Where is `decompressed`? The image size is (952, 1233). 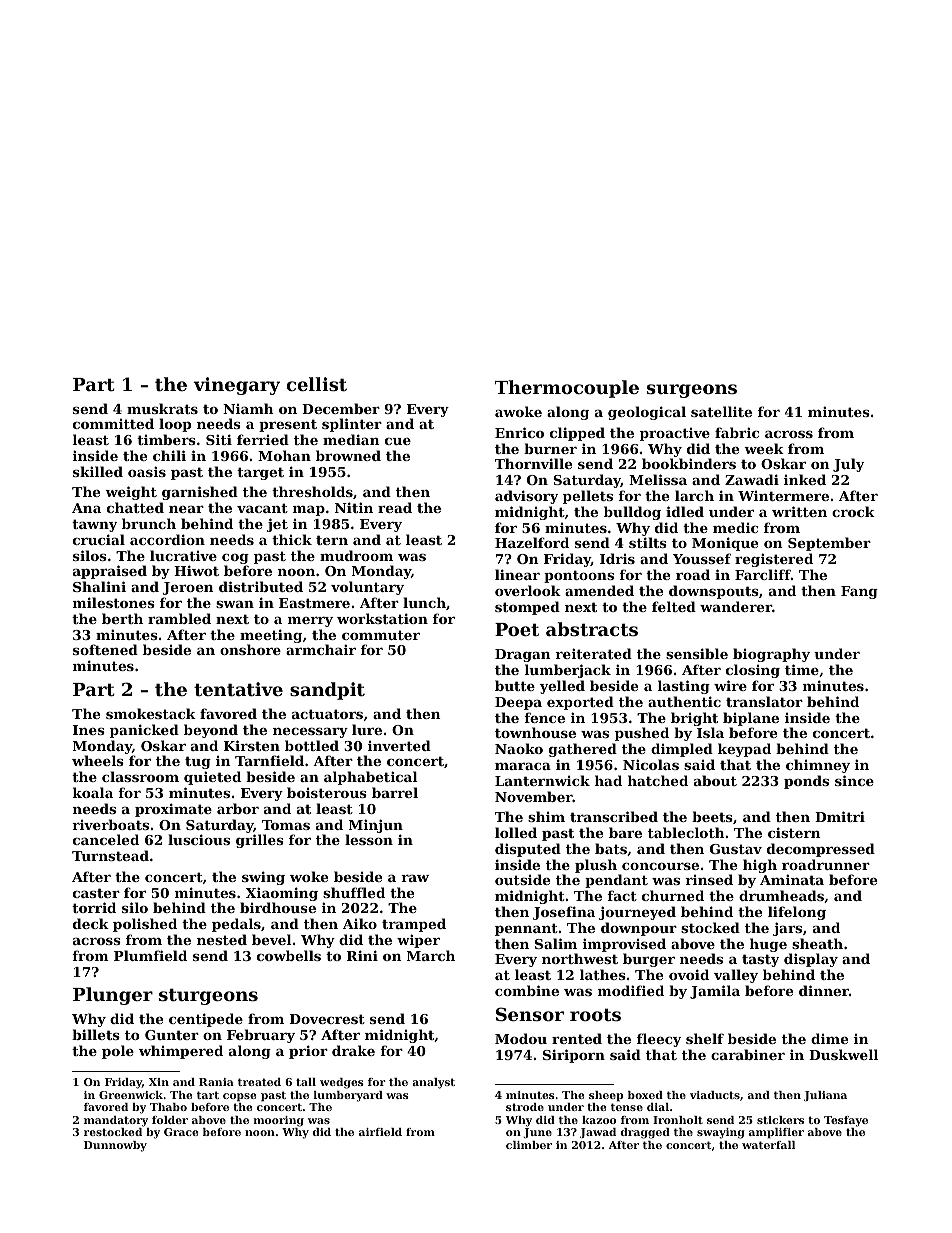
decompressed is located at coordinates (821, 850).
